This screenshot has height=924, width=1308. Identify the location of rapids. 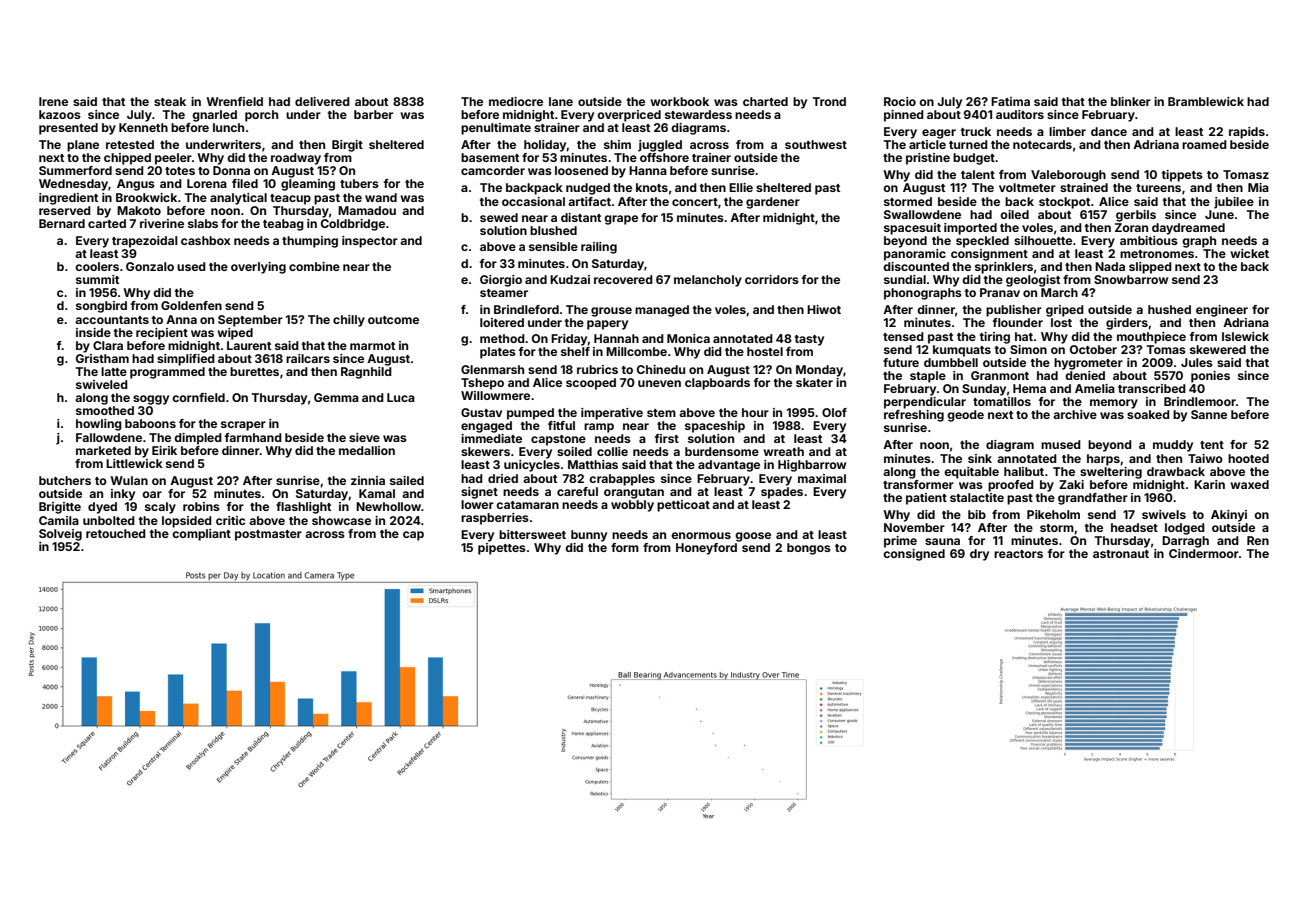
(1247, 133).
